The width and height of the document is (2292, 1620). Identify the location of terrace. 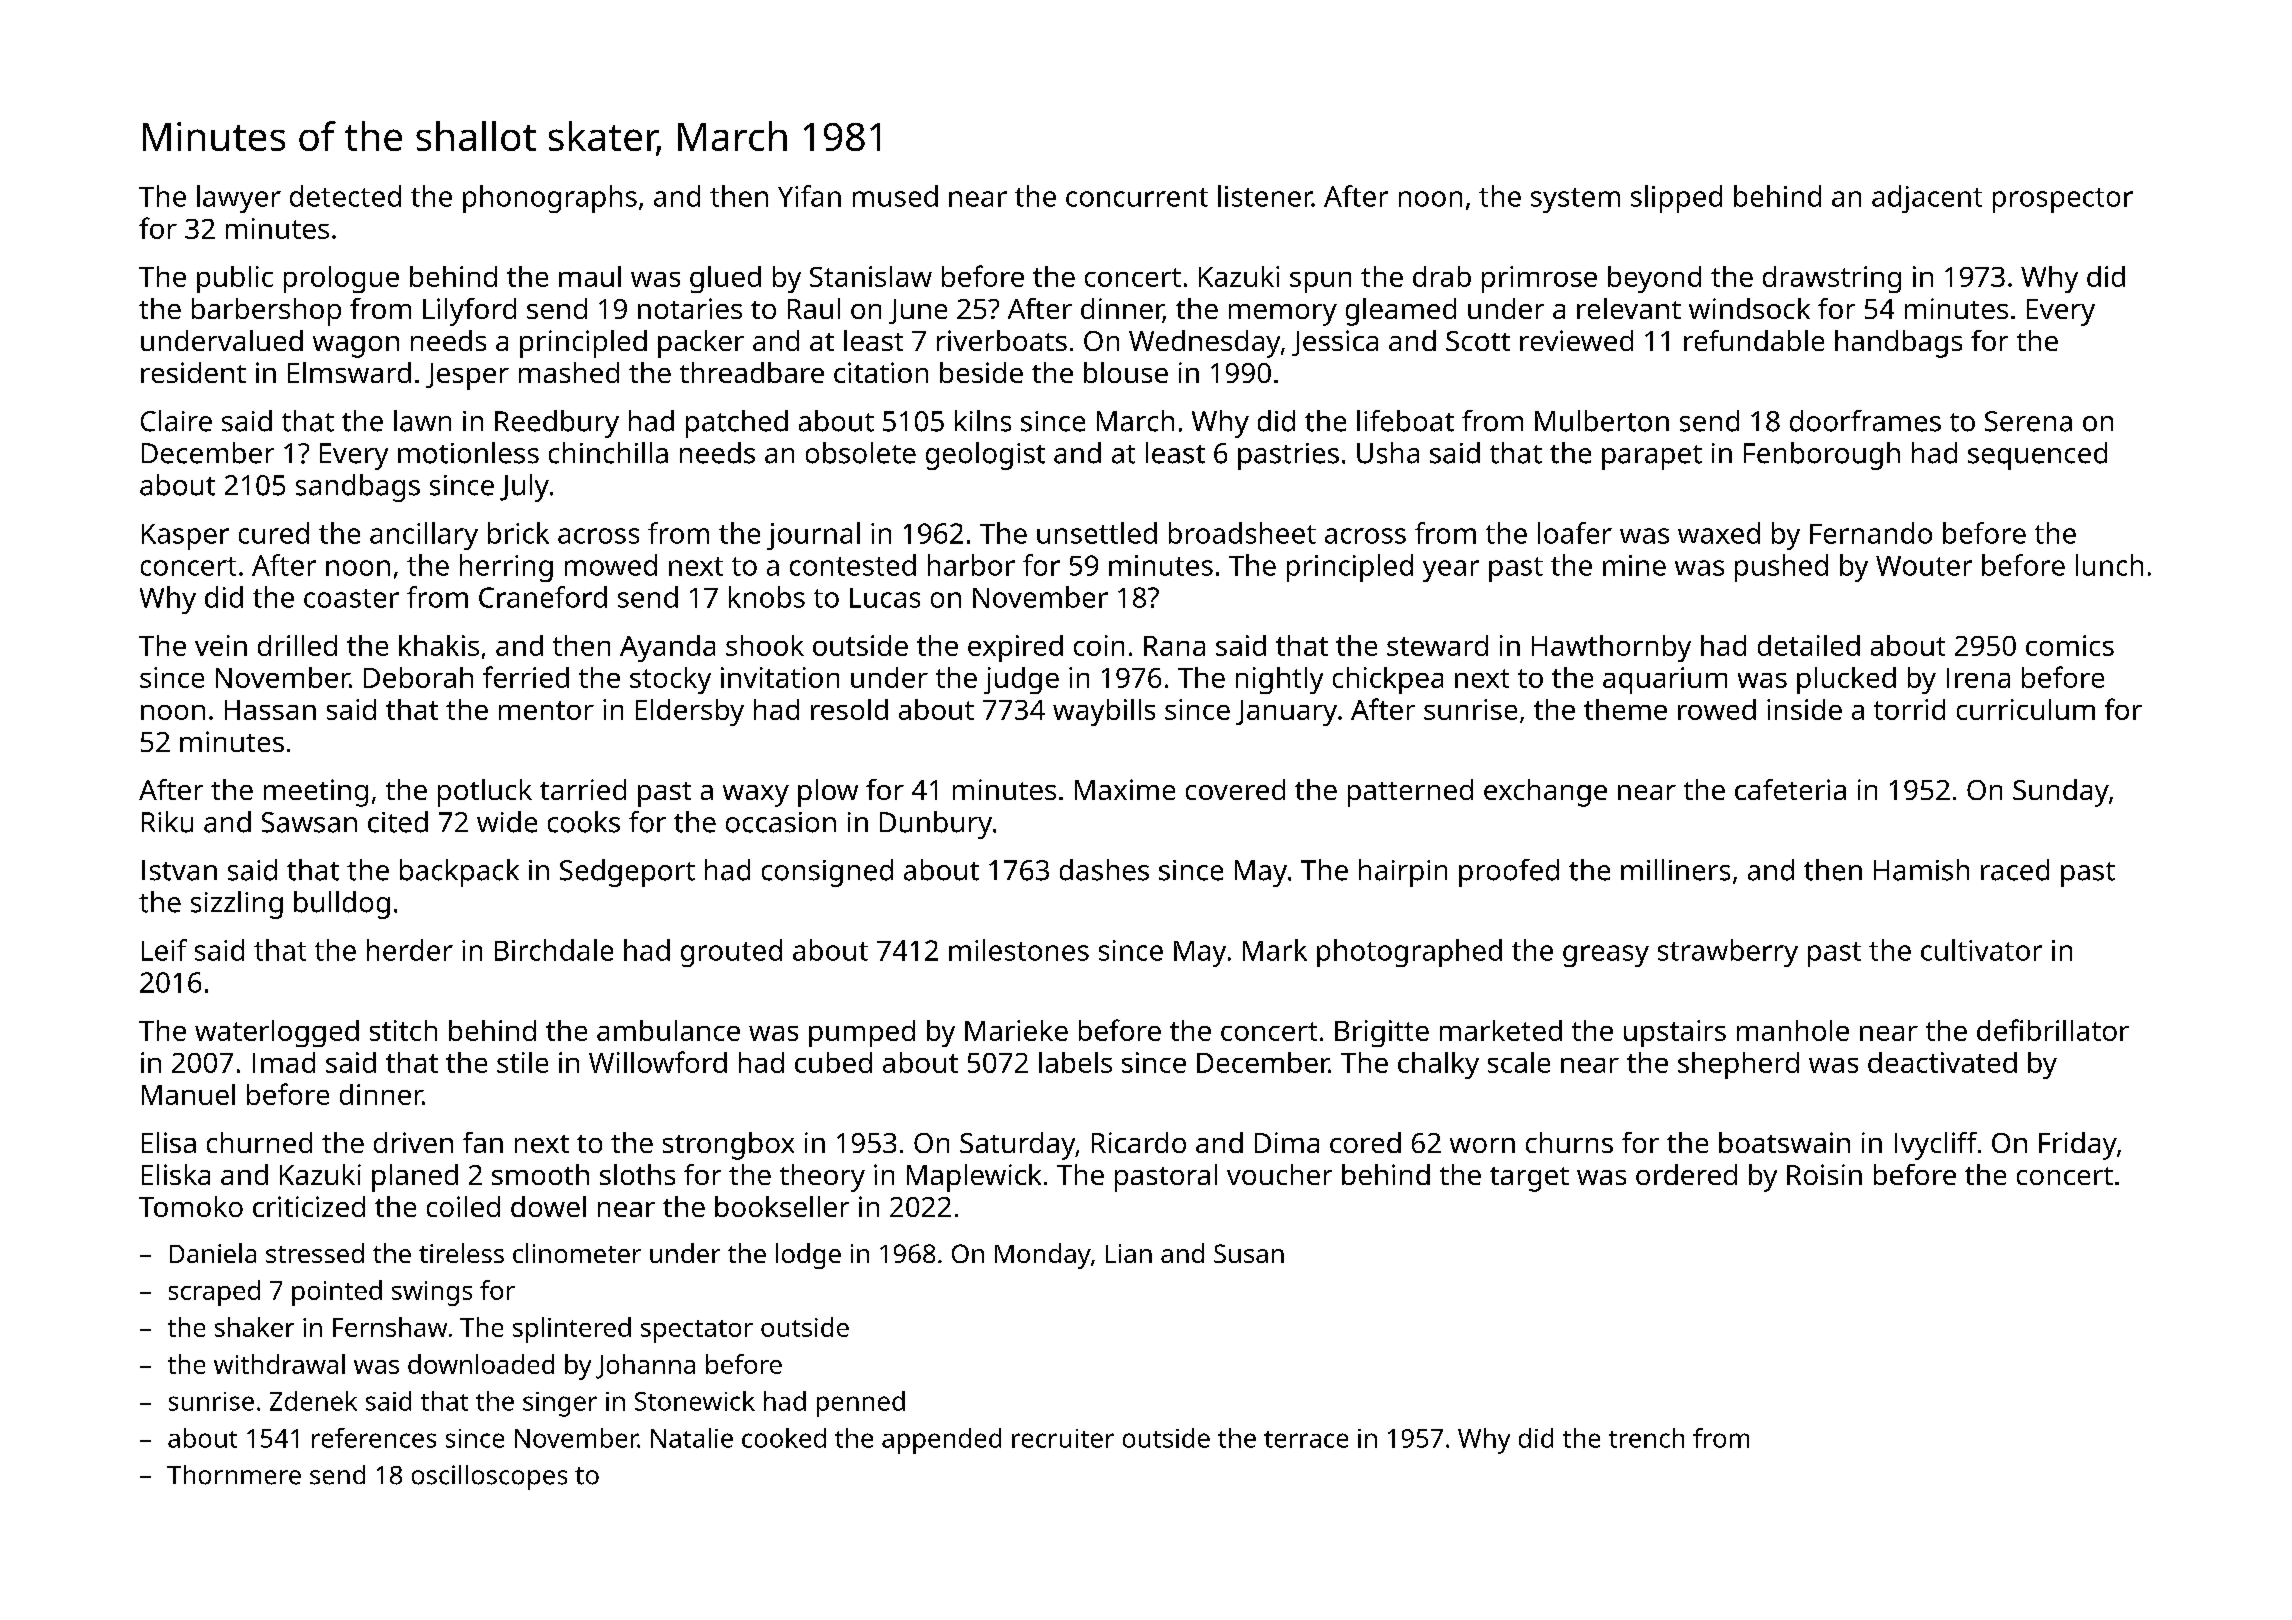
(1306, 1439).
